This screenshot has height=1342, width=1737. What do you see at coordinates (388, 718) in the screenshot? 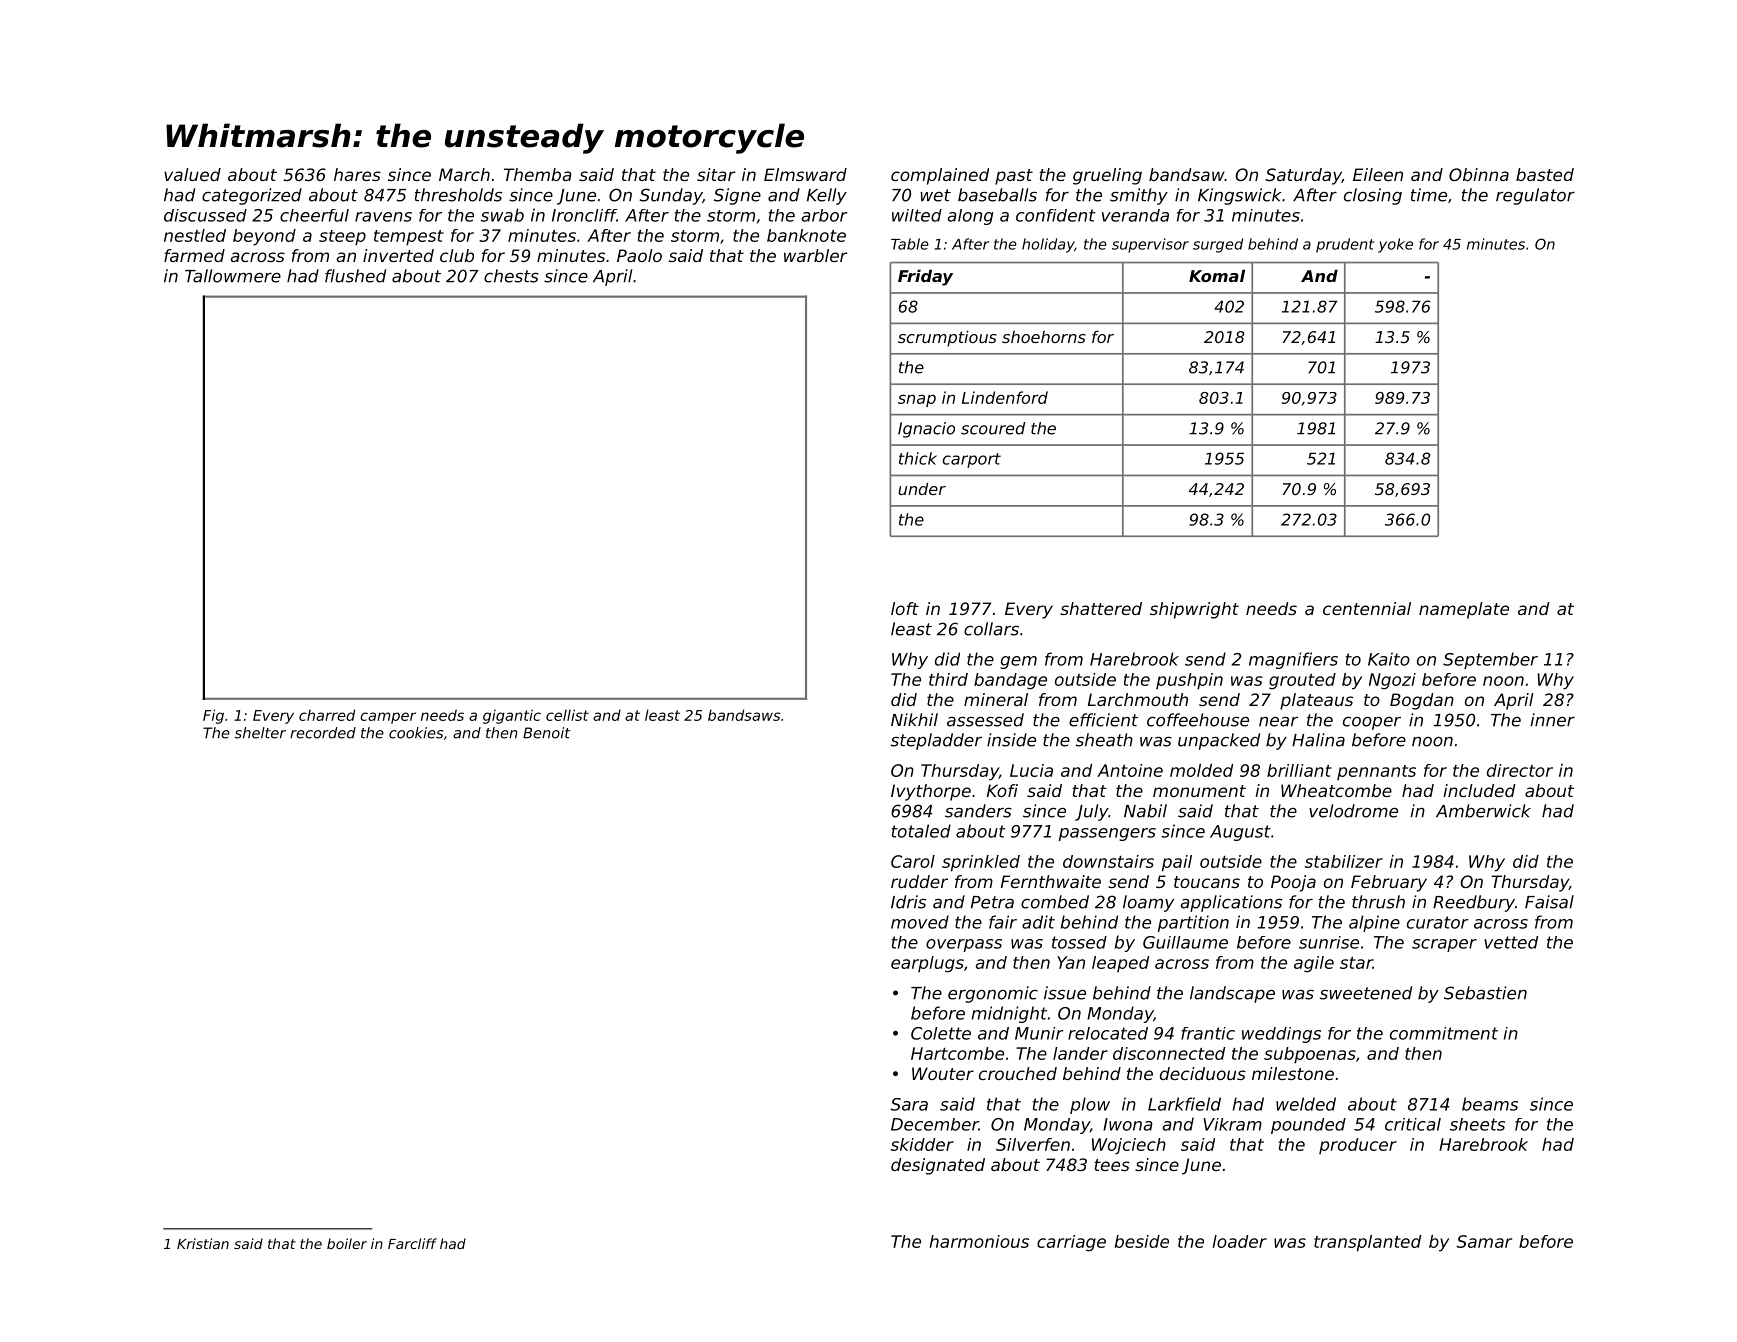
I see `camper` at bounding box center [388, 718].
